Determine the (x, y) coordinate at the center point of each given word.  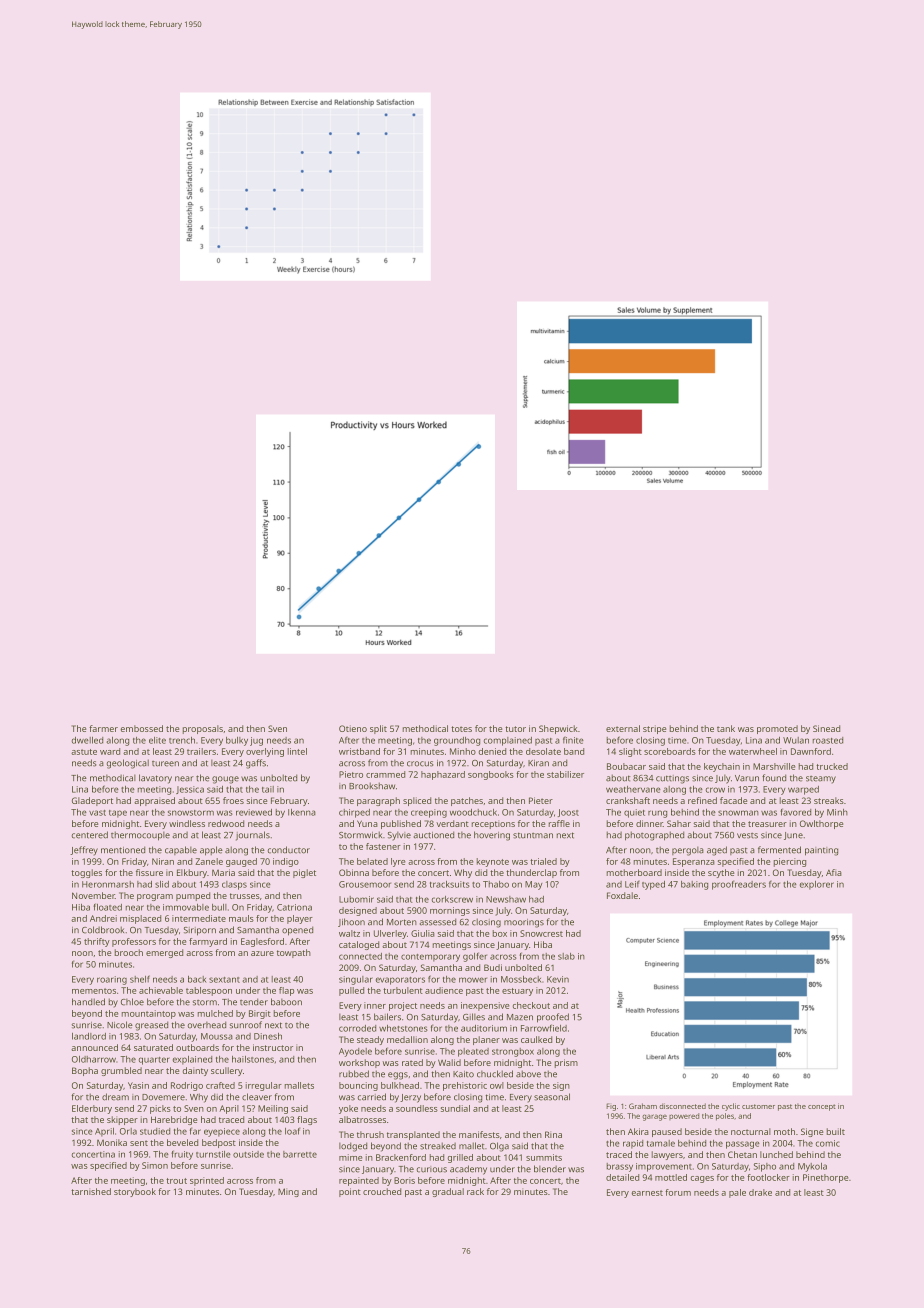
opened (297, 931)
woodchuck (473, 812)
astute (84, 752)
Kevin (558, 979)
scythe (721, 873)
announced (94, 1047)
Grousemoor (365, 884)
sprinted (207, 1181)
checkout (531, 1005)
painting (821, 851)
